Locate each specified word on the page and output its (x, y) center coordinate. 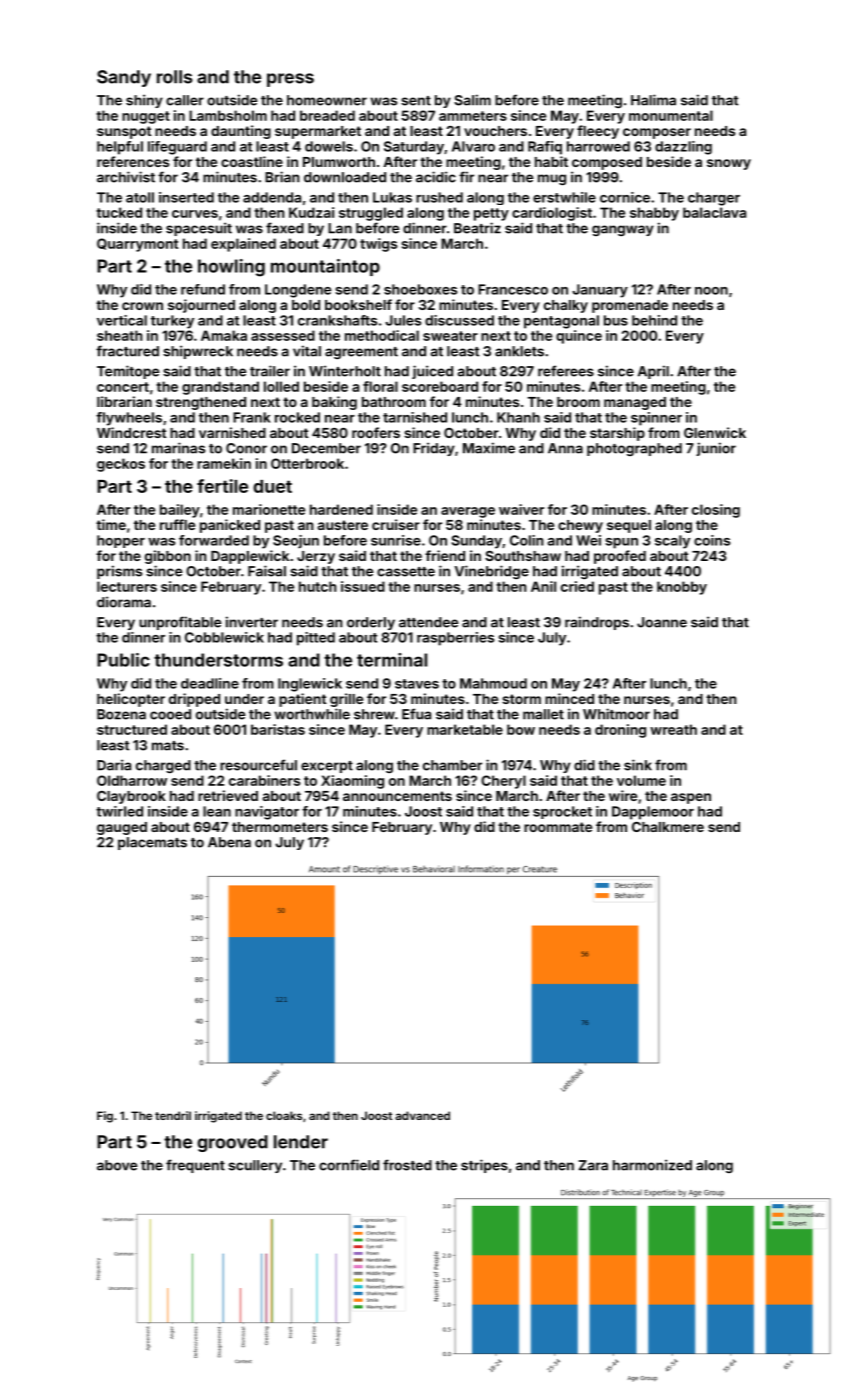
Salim (472, 100)
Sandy (124, 78)
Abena (229, 842)
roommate (558, 827)
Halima (653, 100)
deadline (210, 683)
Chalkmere (668, 827)
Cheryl (503, 782)
